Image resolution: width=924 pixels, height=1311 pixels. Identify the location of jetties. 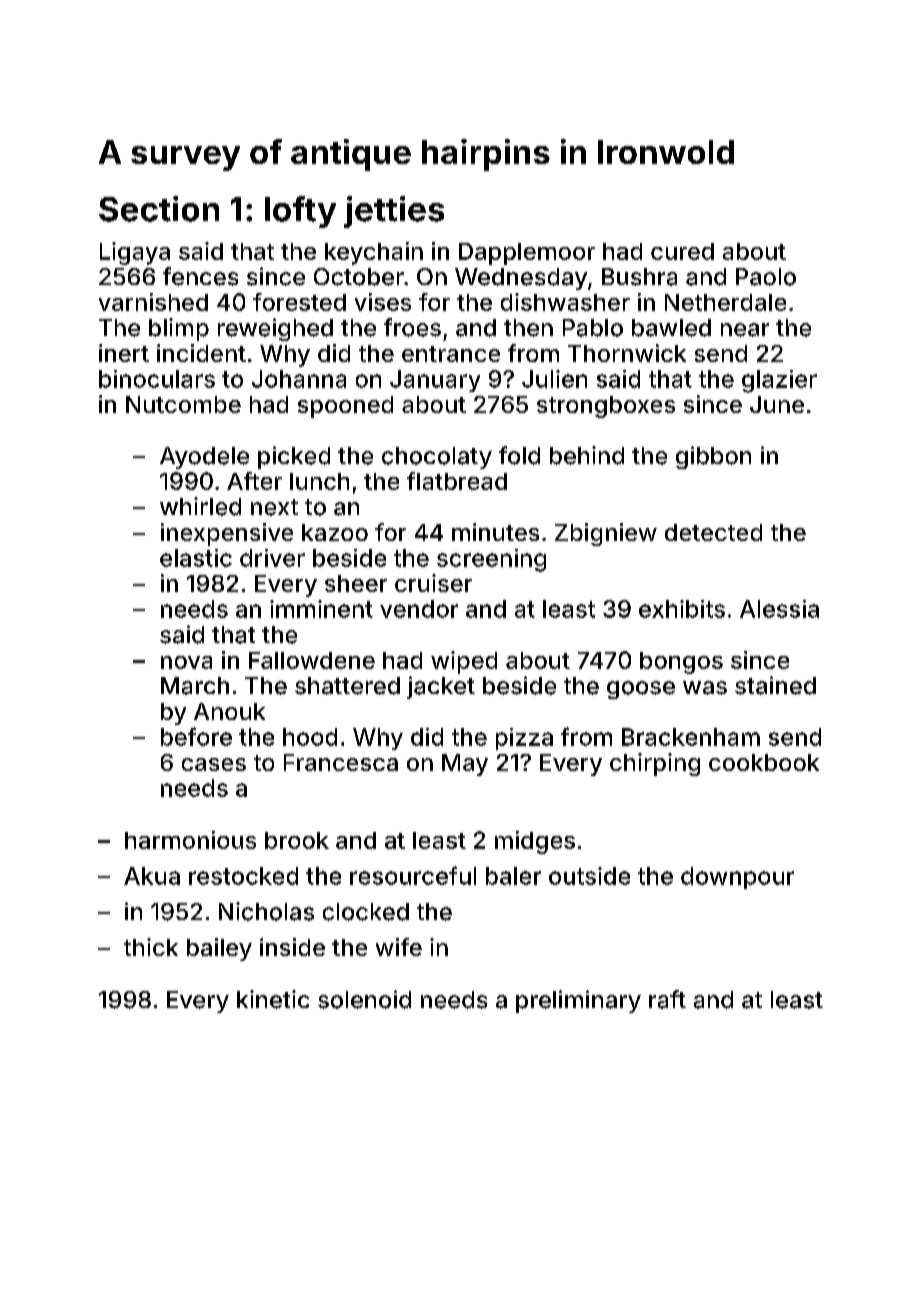
(394, 212).
